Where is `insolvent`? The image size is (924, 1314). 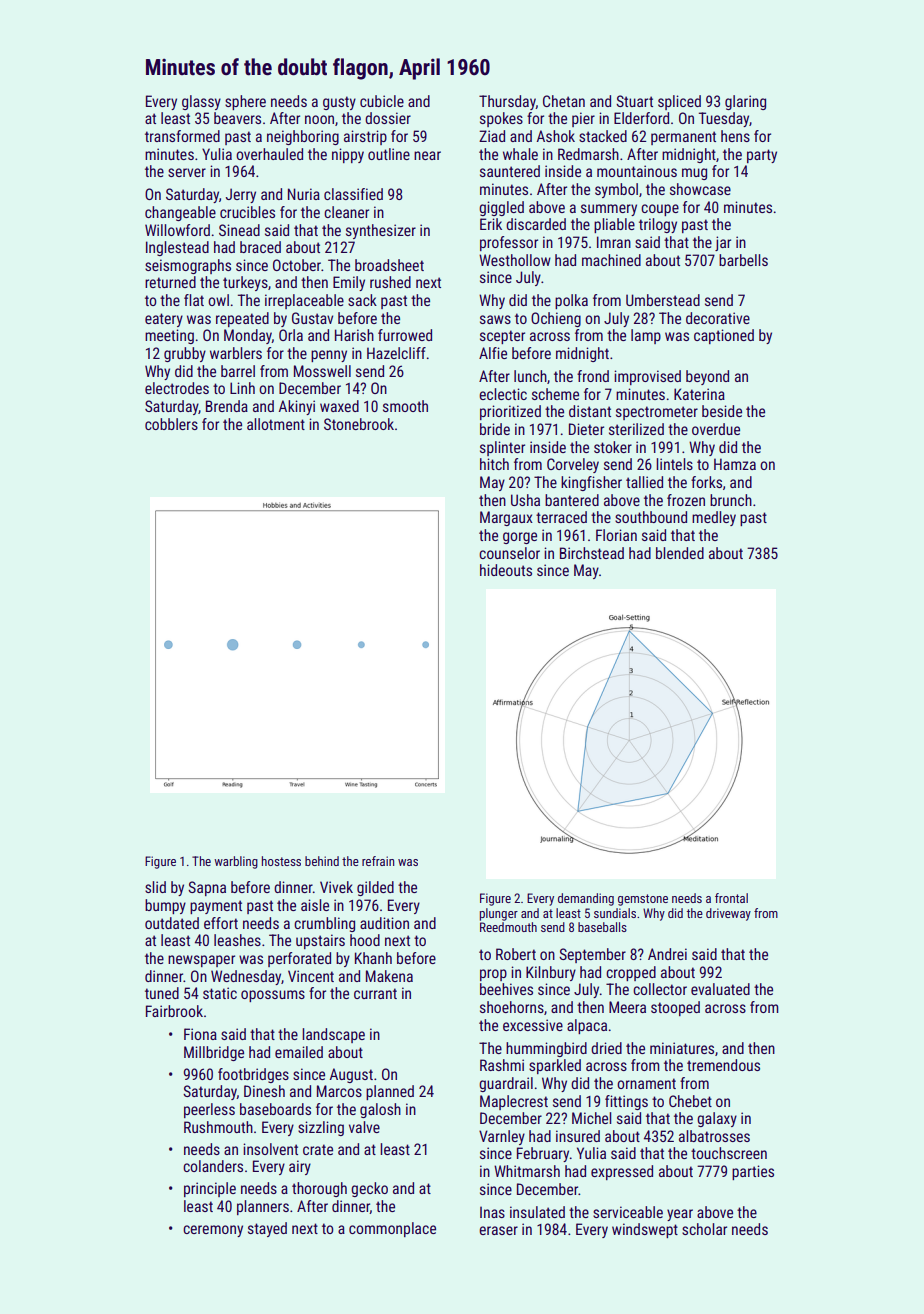
insolvent is located at coordinates (270, 1149).
